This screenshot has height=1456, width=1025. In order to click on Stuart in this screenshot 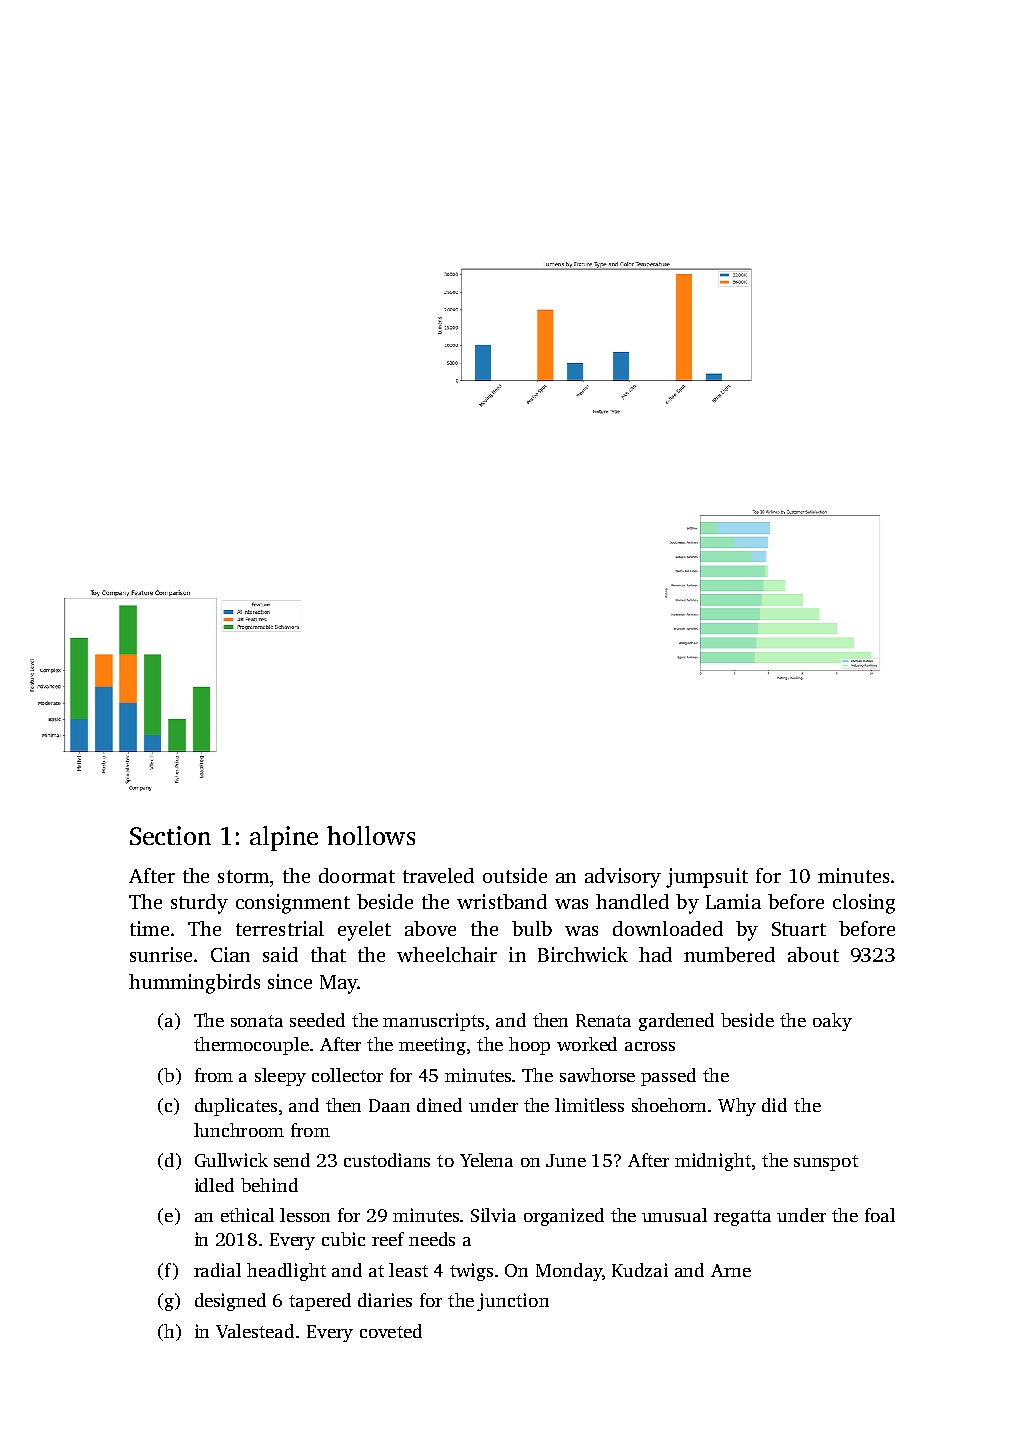, I will do `click(799, 929)`.
